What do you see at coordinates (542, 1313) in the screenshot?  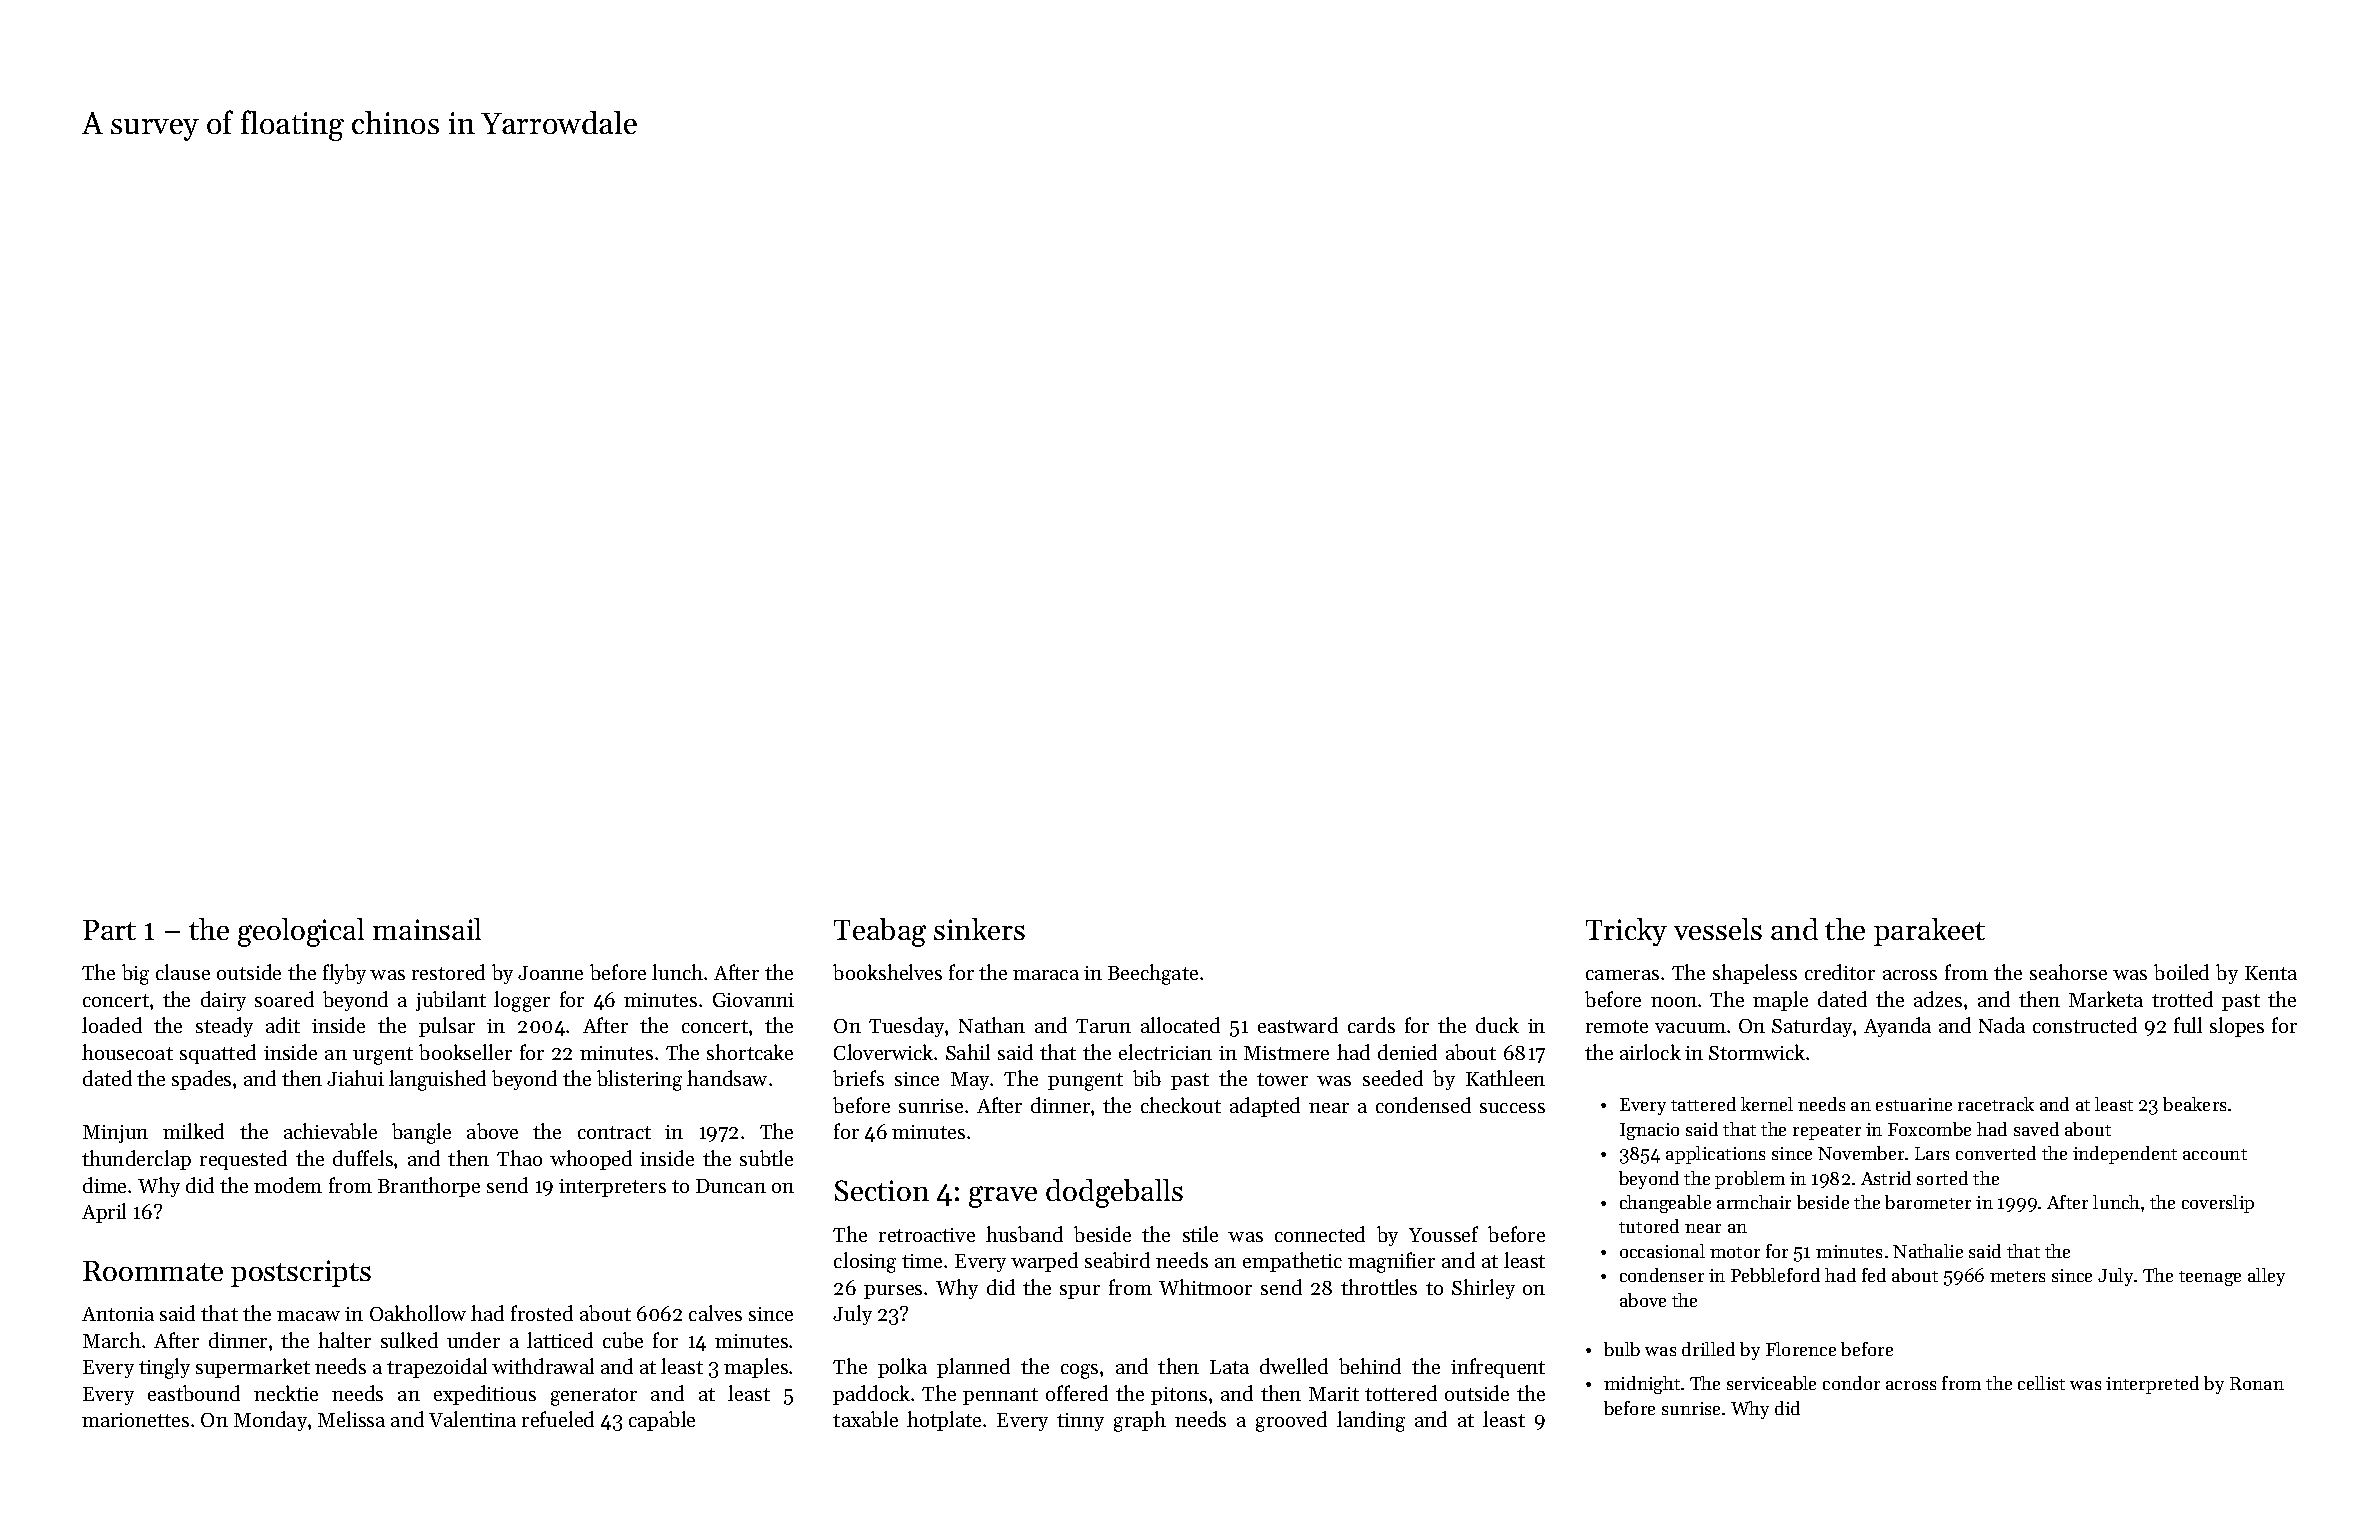 I see `frosted` at bounding box center [542, 1313].
